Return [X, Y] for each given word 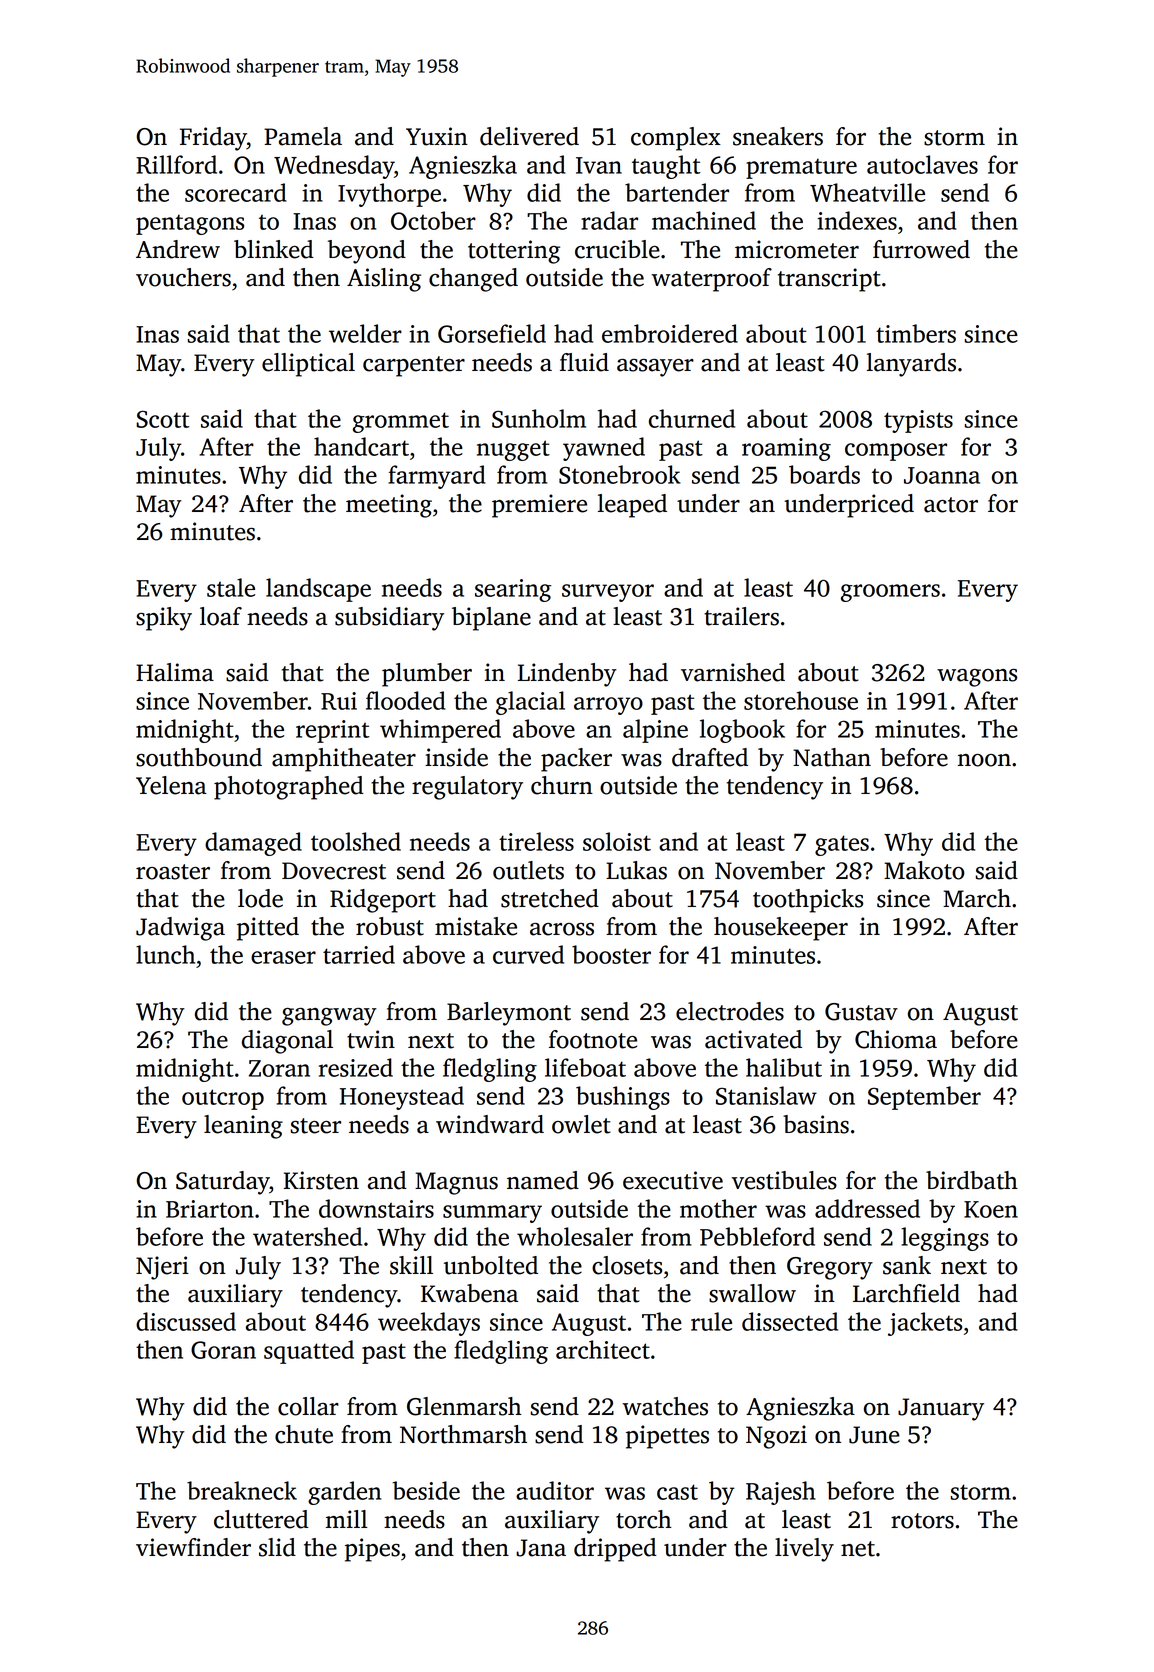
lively [804, 1550]
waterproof [712, 280]
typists [918, 421]
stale [231, 587]
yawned [604, 449]
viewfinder [193, 1547]
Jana [541, 1548]
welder [365, 333]
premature [801, 168]
